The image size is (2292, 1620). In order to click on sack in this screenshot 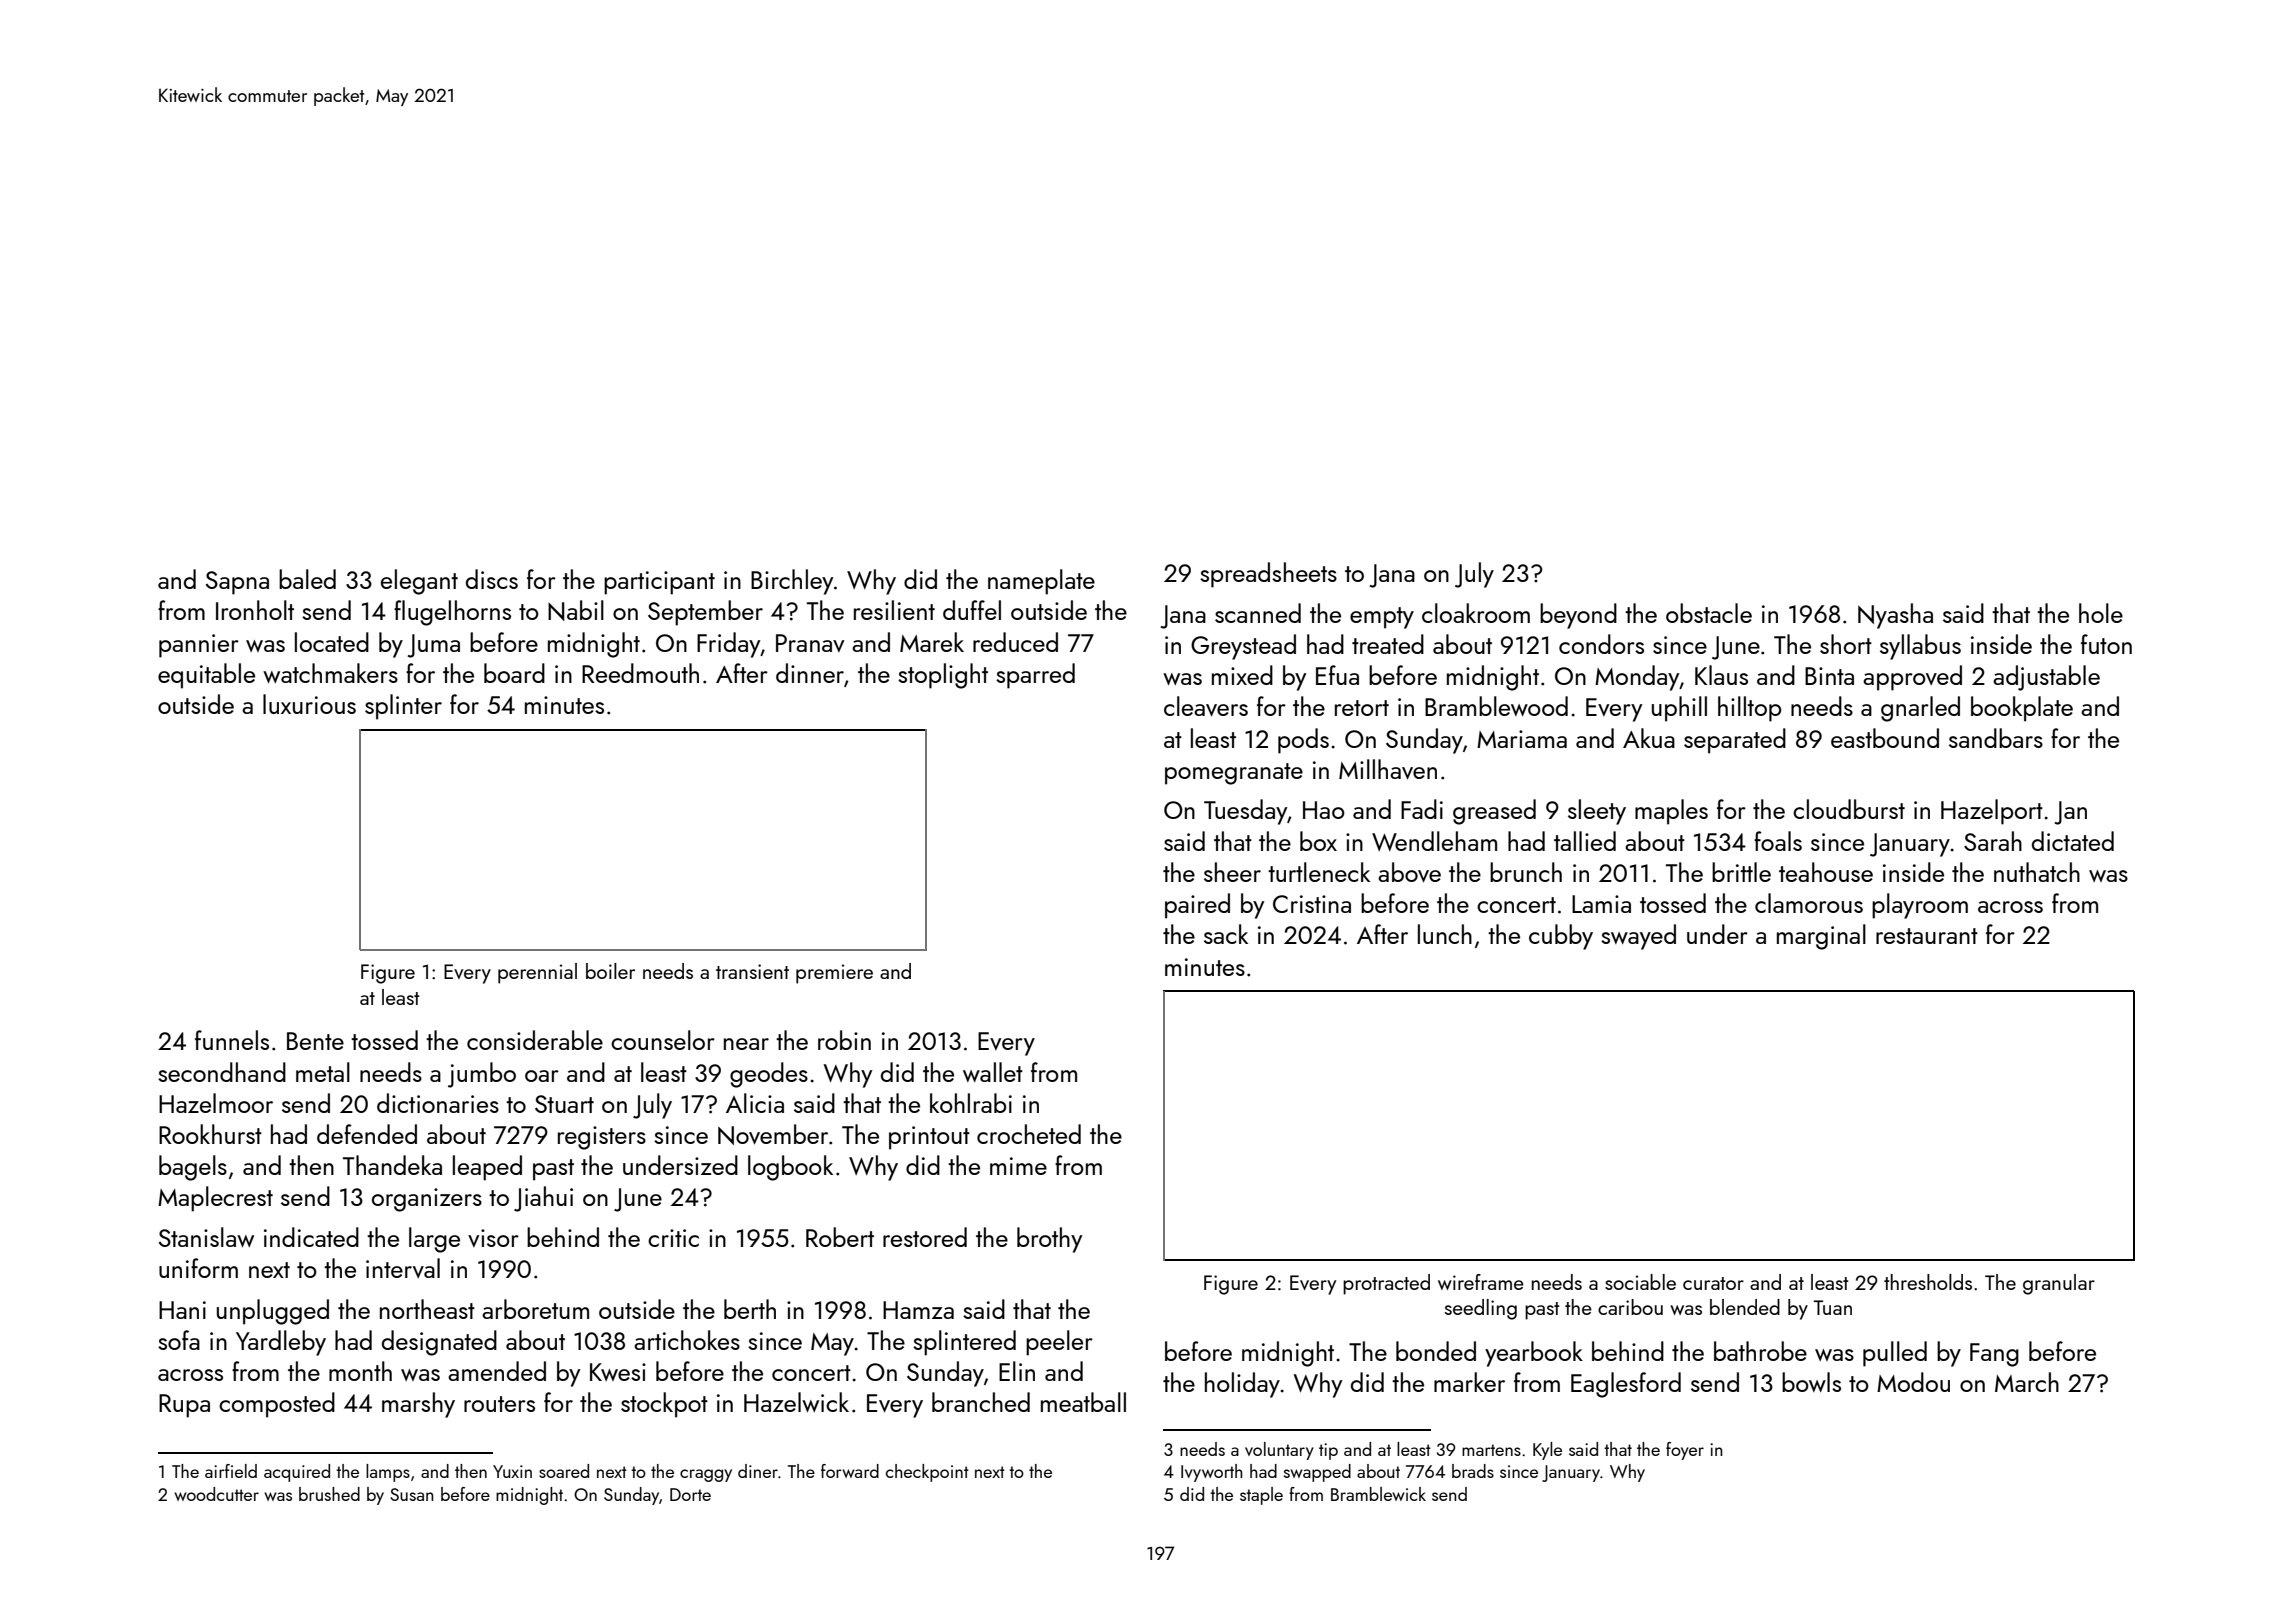, I will do `click(1226, 934)`.
